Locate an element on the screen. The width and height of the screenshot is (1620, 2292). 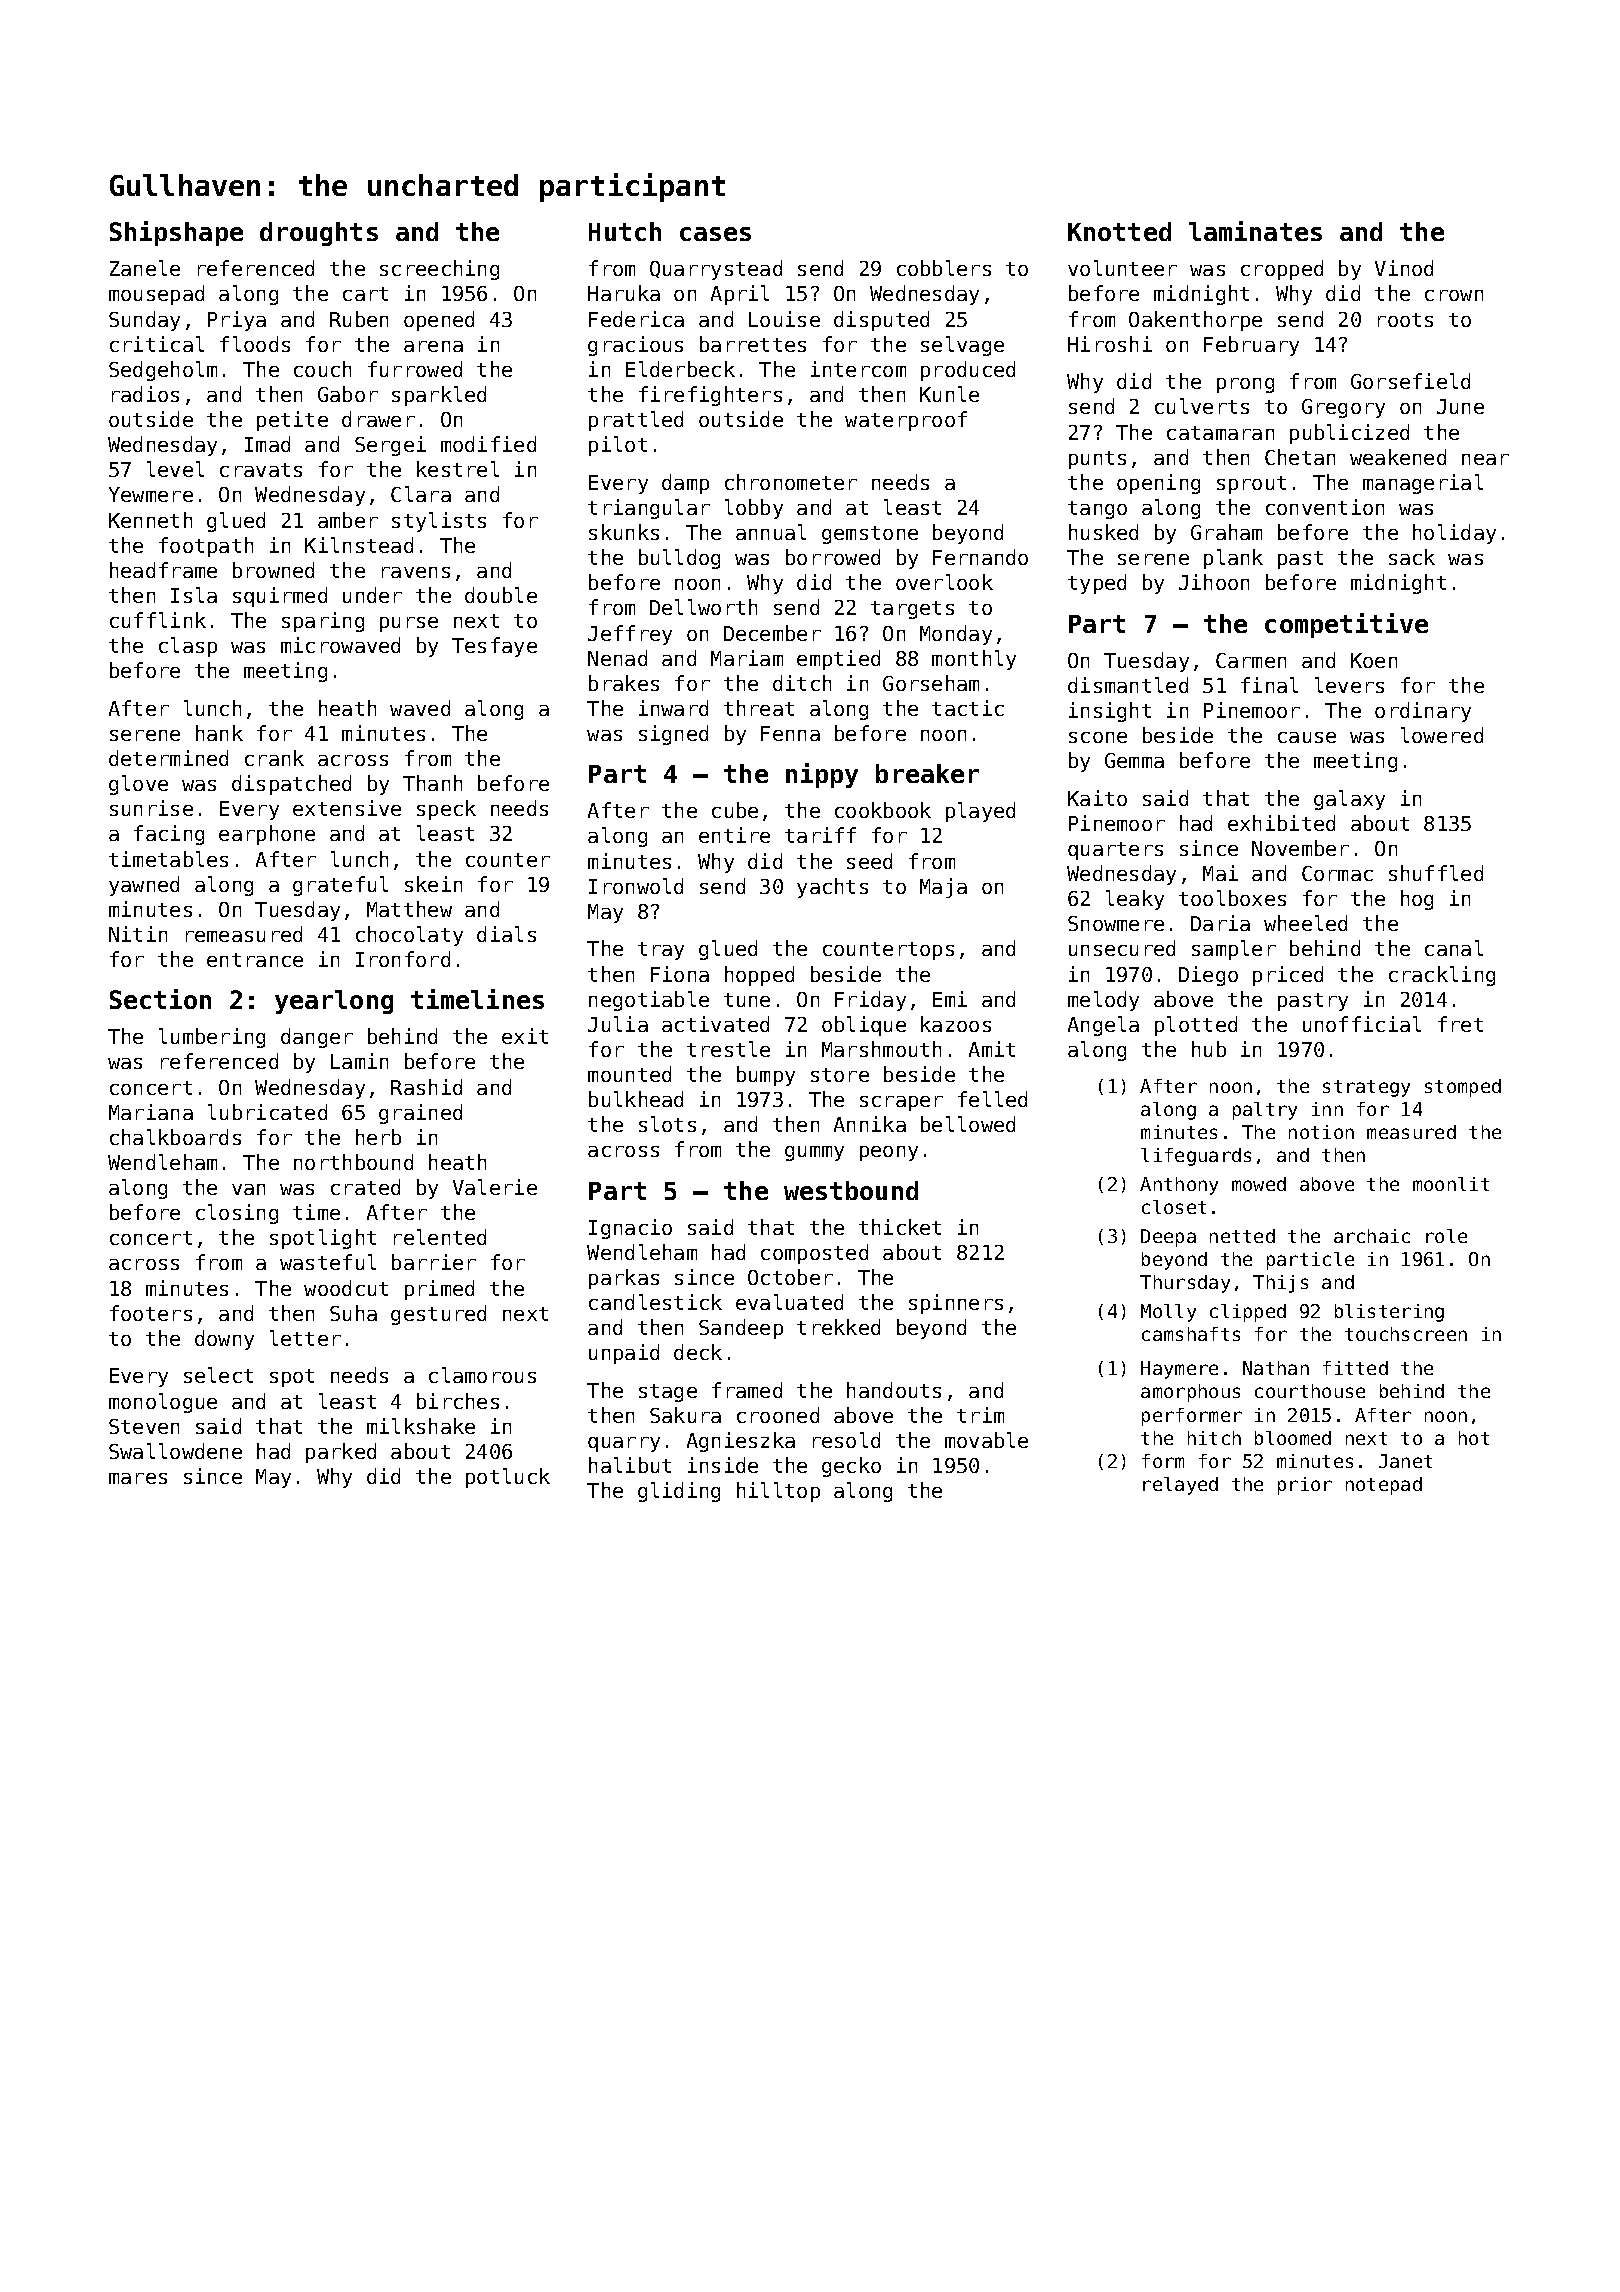
screeching is located at coordinates (439, 270).
